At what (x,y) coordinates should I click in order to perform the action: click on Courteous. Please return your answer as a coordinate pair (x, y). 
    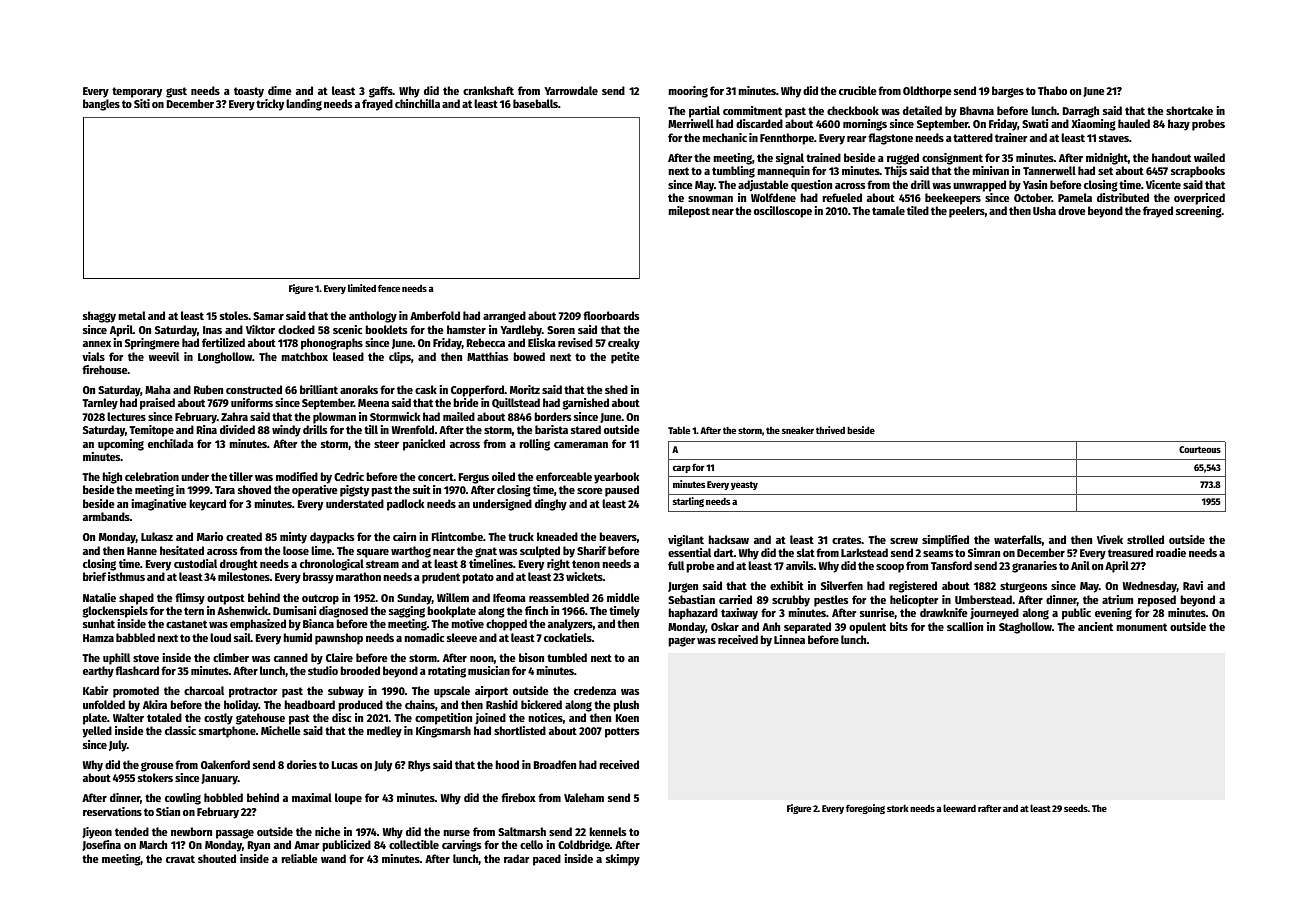
    Looking at the image, I should click on (1200, 449).
